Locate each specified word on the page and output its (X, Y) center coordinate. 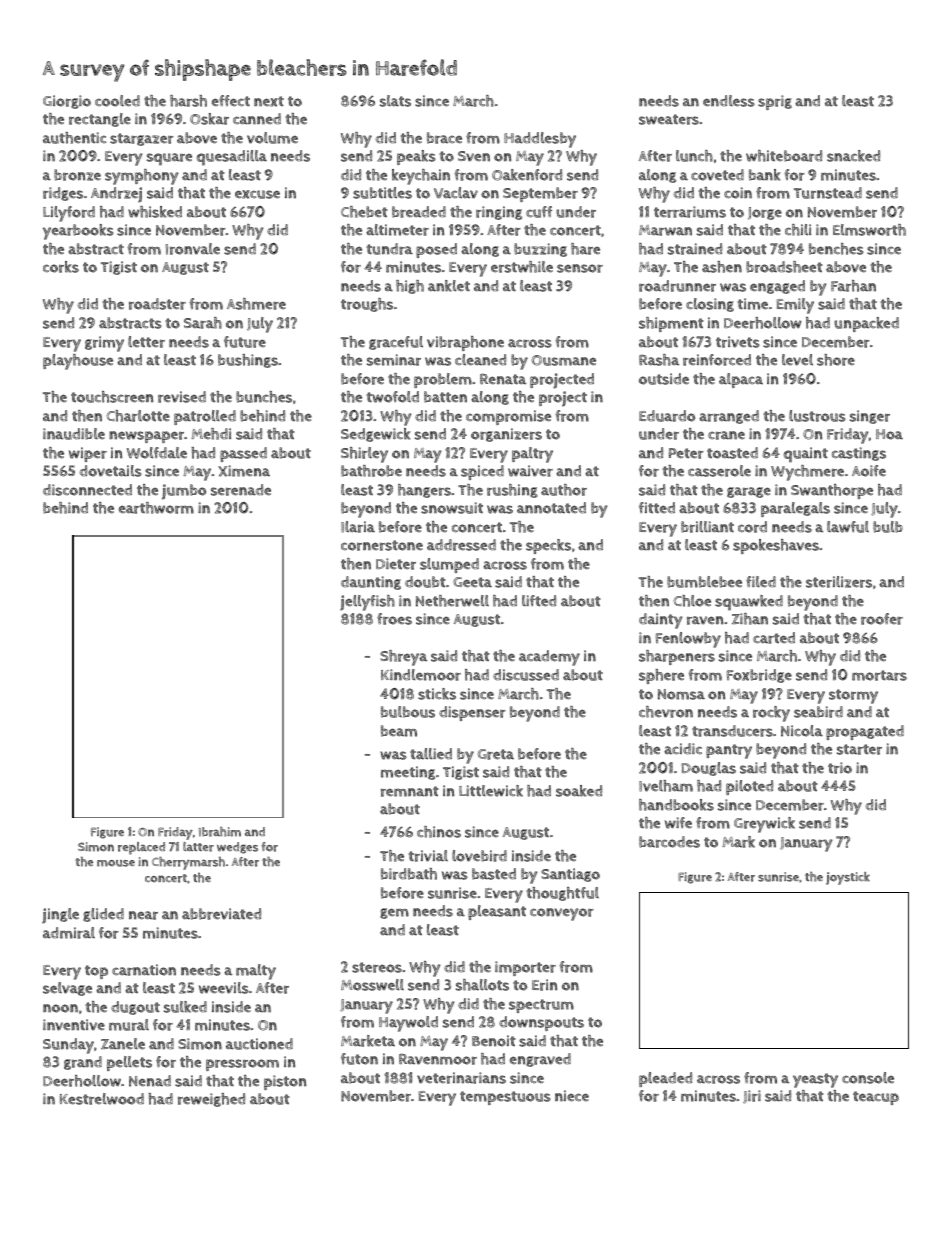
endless (729, 101)
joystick (848, 878)
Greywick (764, 825)
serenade (241, 490)
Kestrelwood (102, 1099)
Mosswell (372, 985)
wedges (237, 848)
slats (395, 101)
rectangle (100, 120)
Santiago (570, 875)
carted (774, 638)
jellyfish (367, 603)
